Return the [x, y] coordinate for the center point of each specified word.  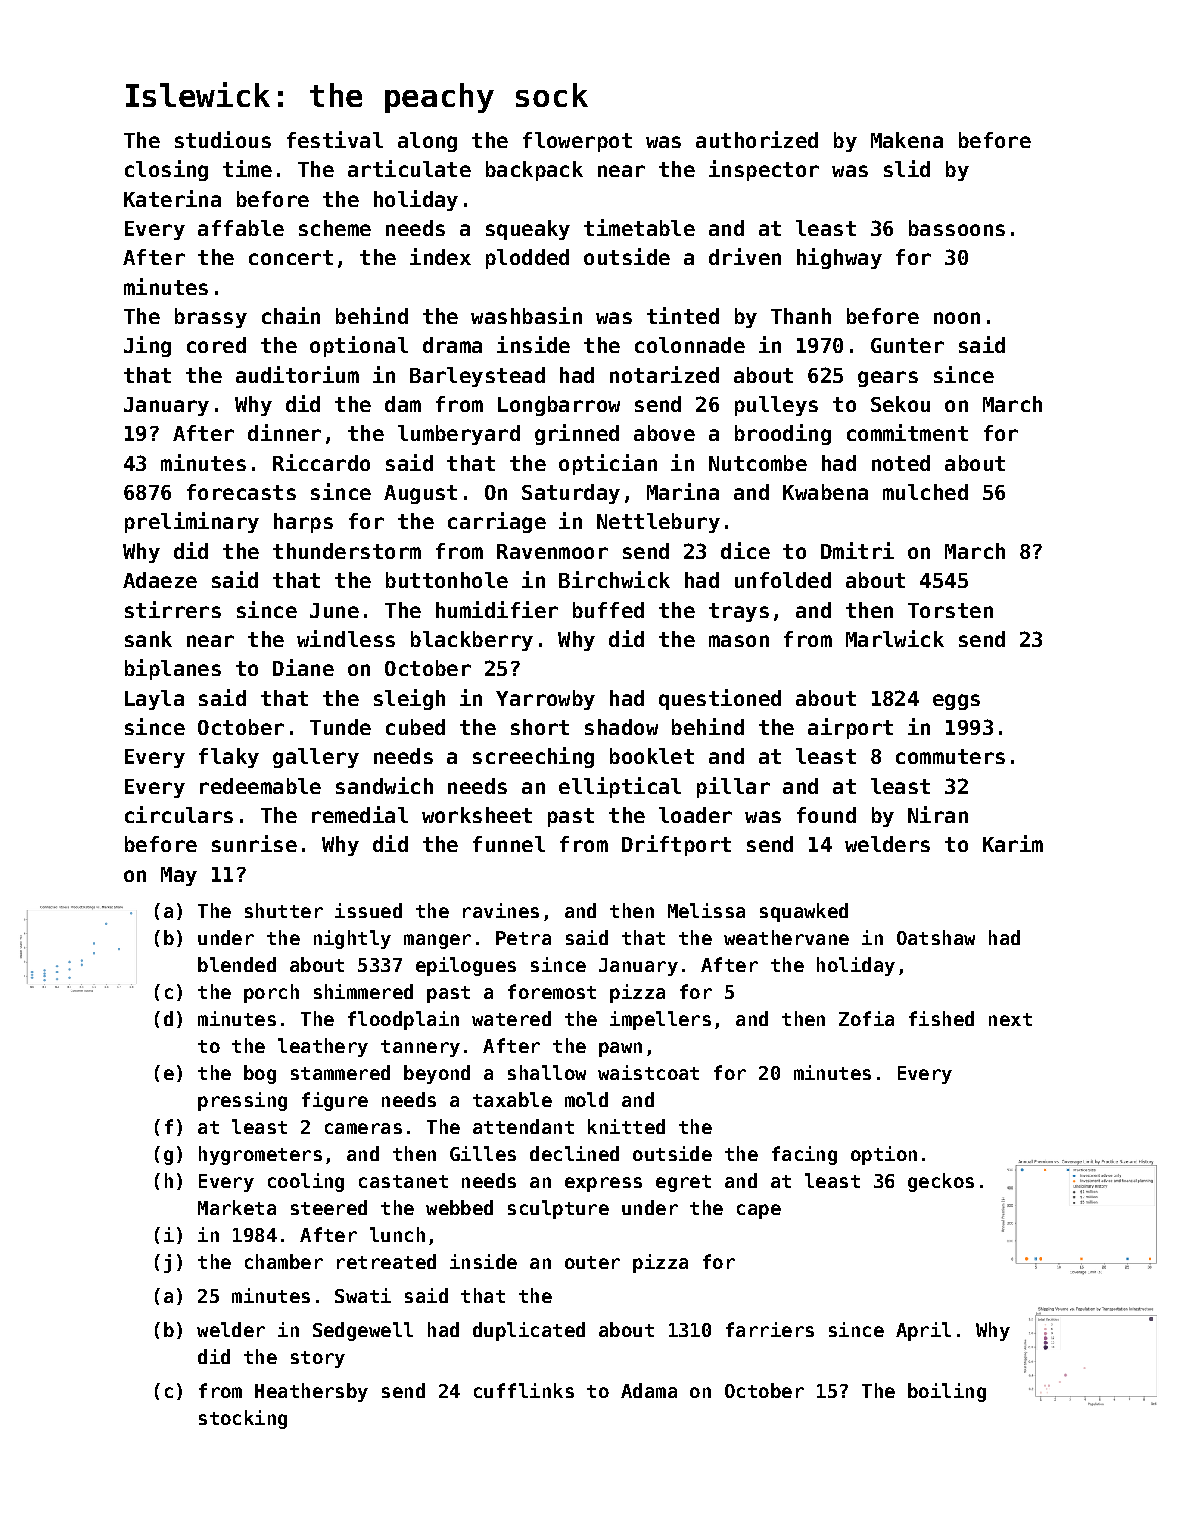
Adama [649, 1390]
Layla [154, 700]
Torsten [950, 610]
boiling [947, 1392]
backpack [534, 171]
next [1010, 1019]
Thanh [801, 316]
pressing [242, 1101]
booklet [652, 756]
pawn [620, 1049]
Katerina [172, 198]
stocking [243, 1419]
